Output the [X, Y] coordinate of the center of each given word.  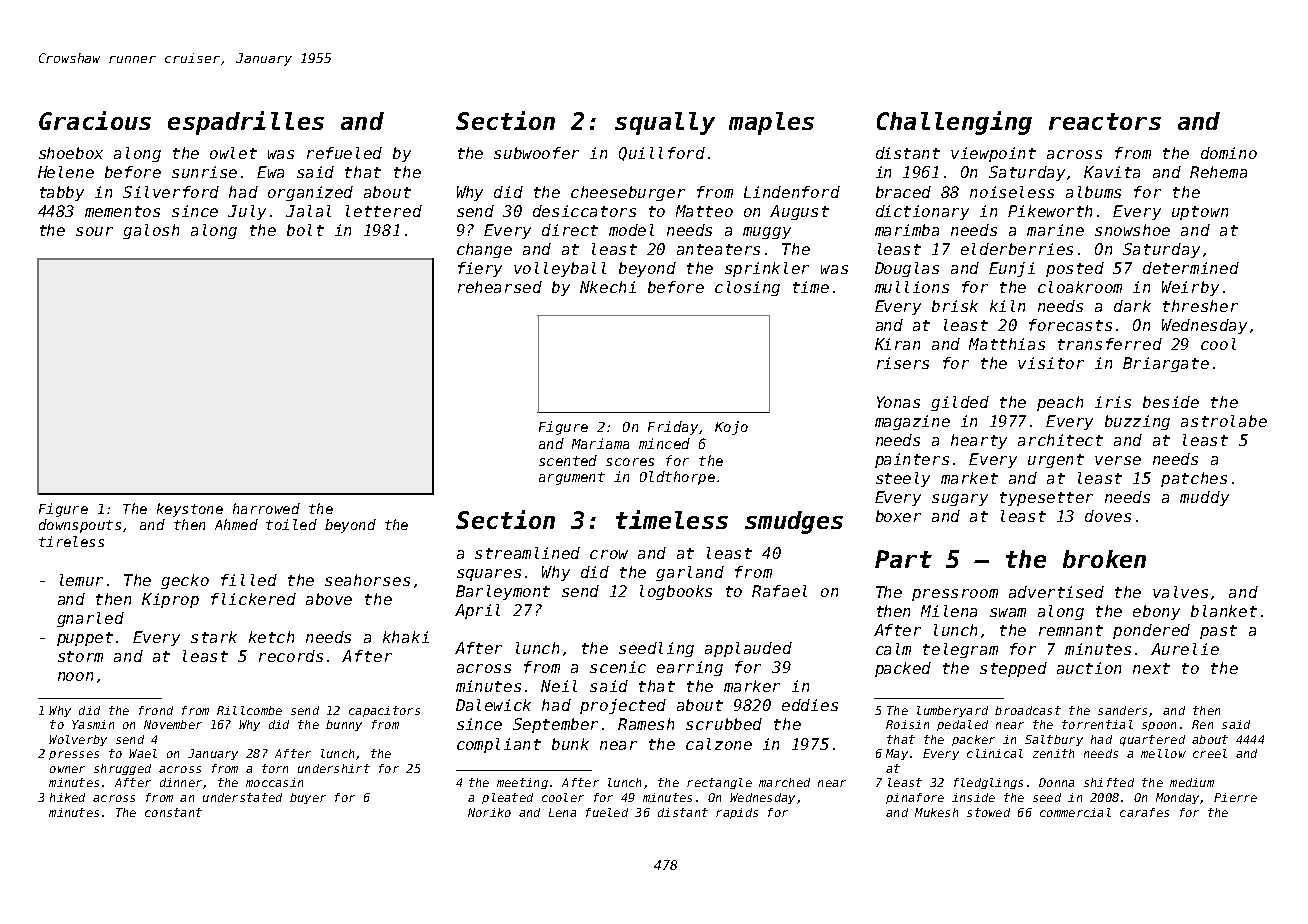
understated [242, 797]
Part [903, 559]
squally [665, 123]
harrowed [266, 508]
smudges [794, 522]
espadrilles [246, 123]
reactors [1105, 121]
